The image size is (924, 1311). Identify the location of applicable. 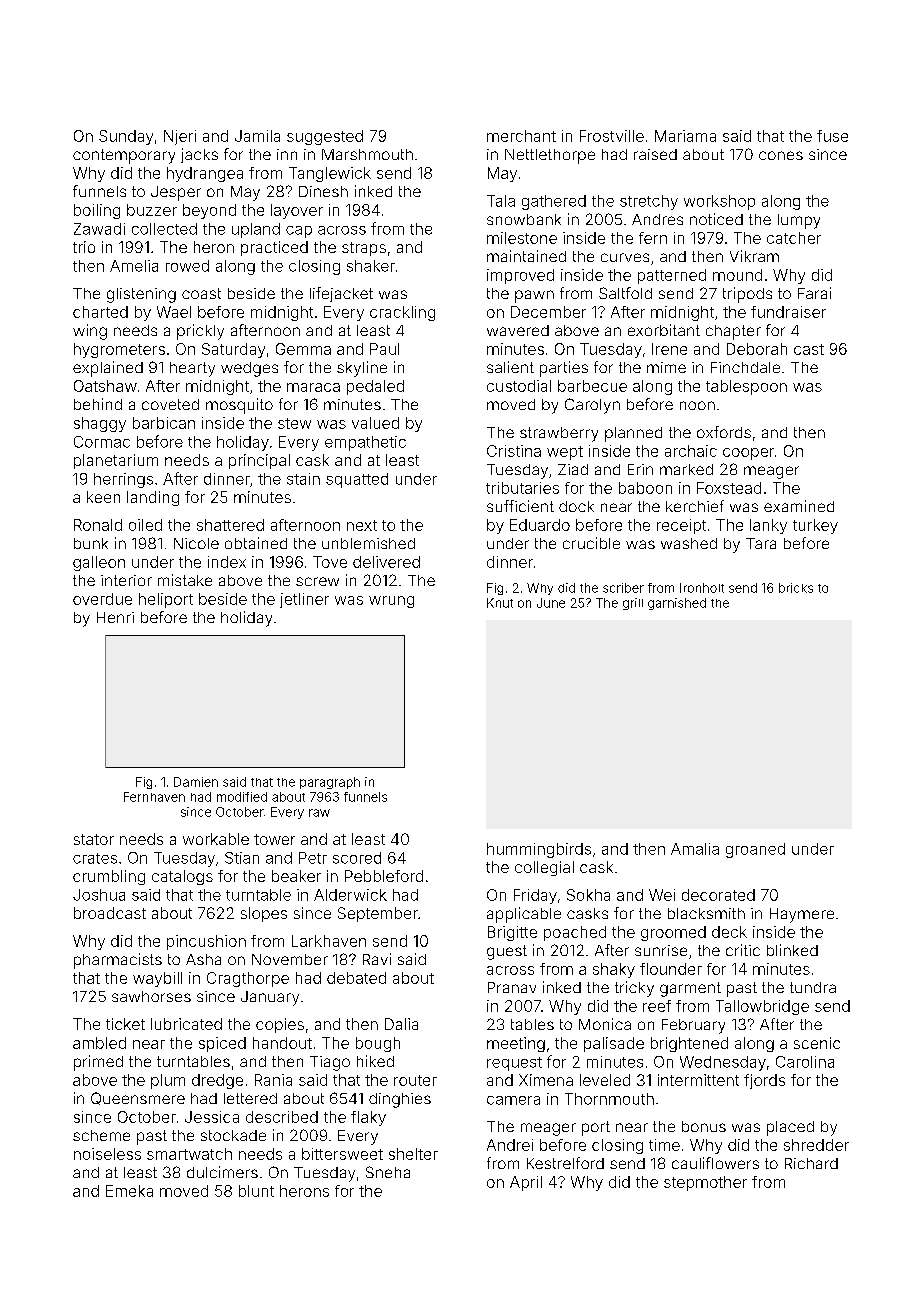
(524, 915).
